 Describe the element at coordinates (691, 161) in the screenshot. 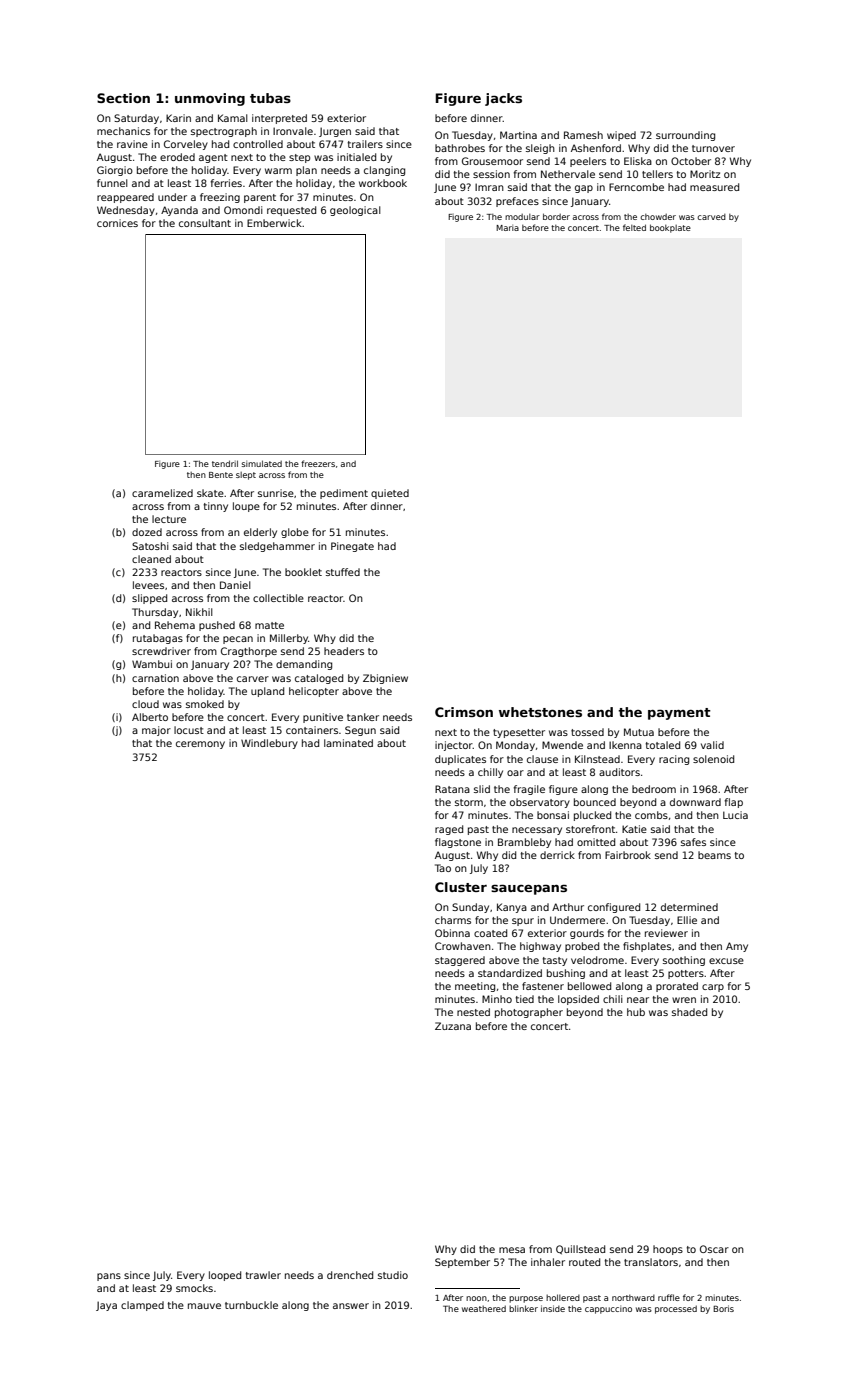

I see `October` at that location.
